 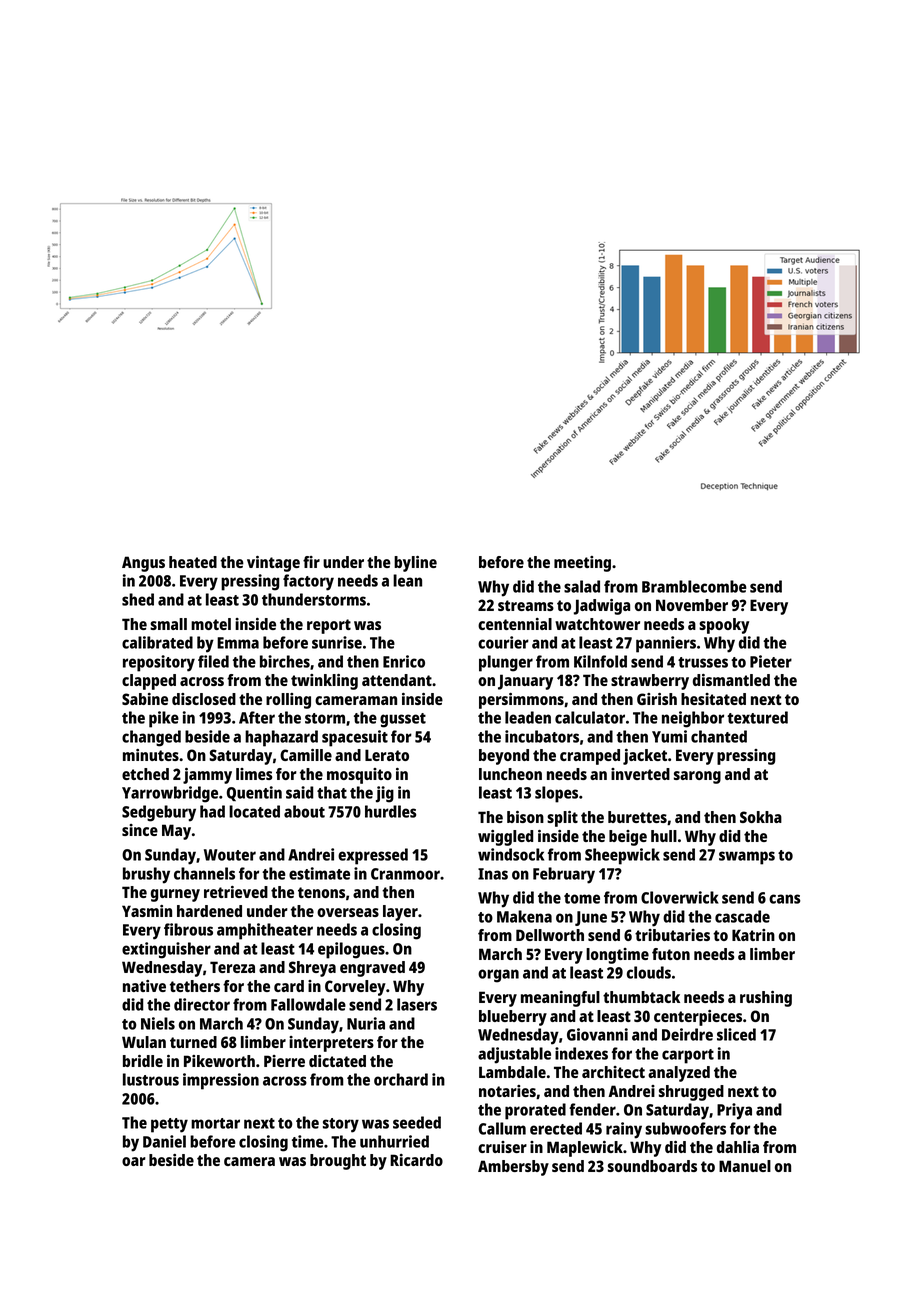 I want to click on Daniel, so click(x=164, y=1141).
